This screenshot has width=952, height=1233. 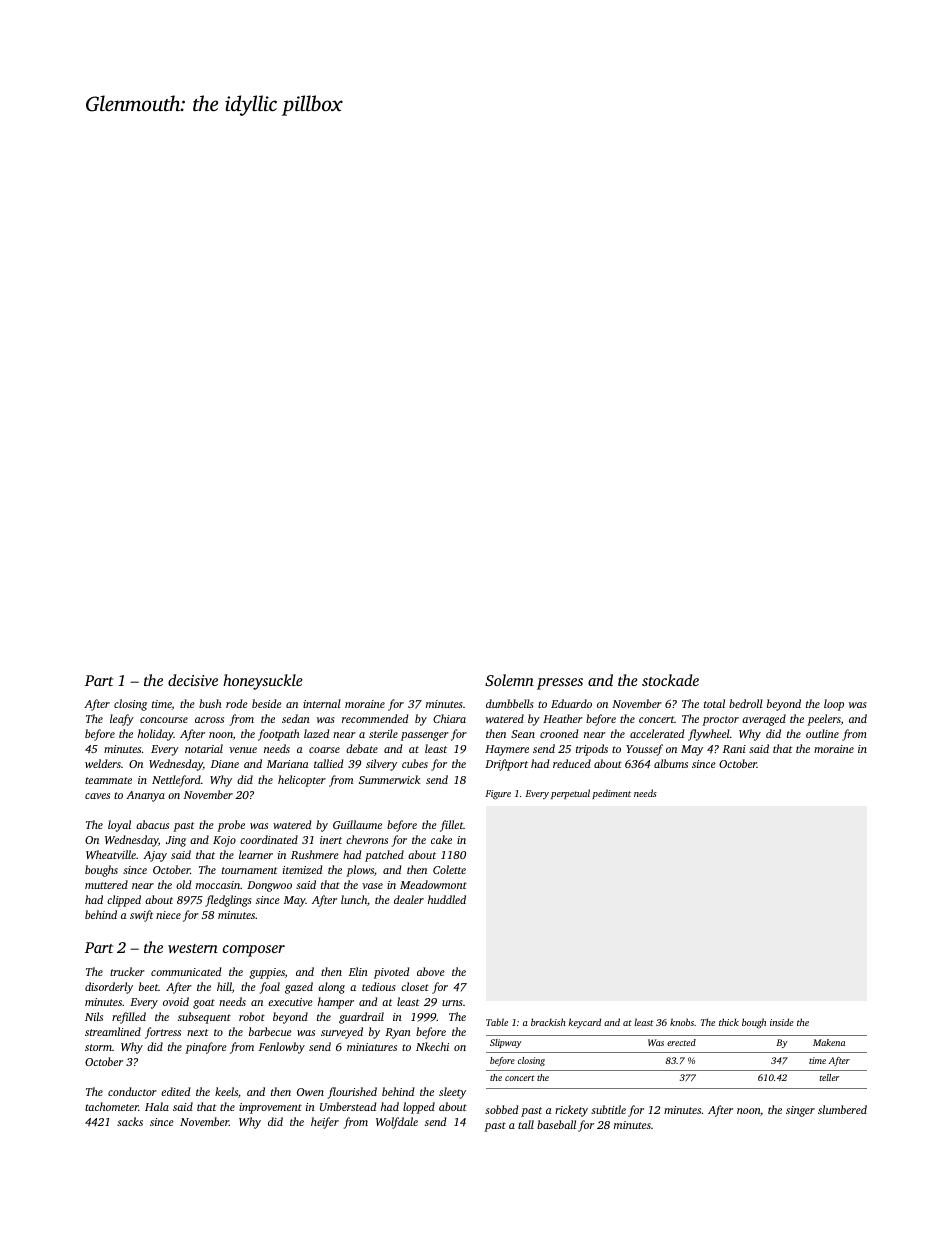 I want to click on decisive, so click(x=193, y=680).
